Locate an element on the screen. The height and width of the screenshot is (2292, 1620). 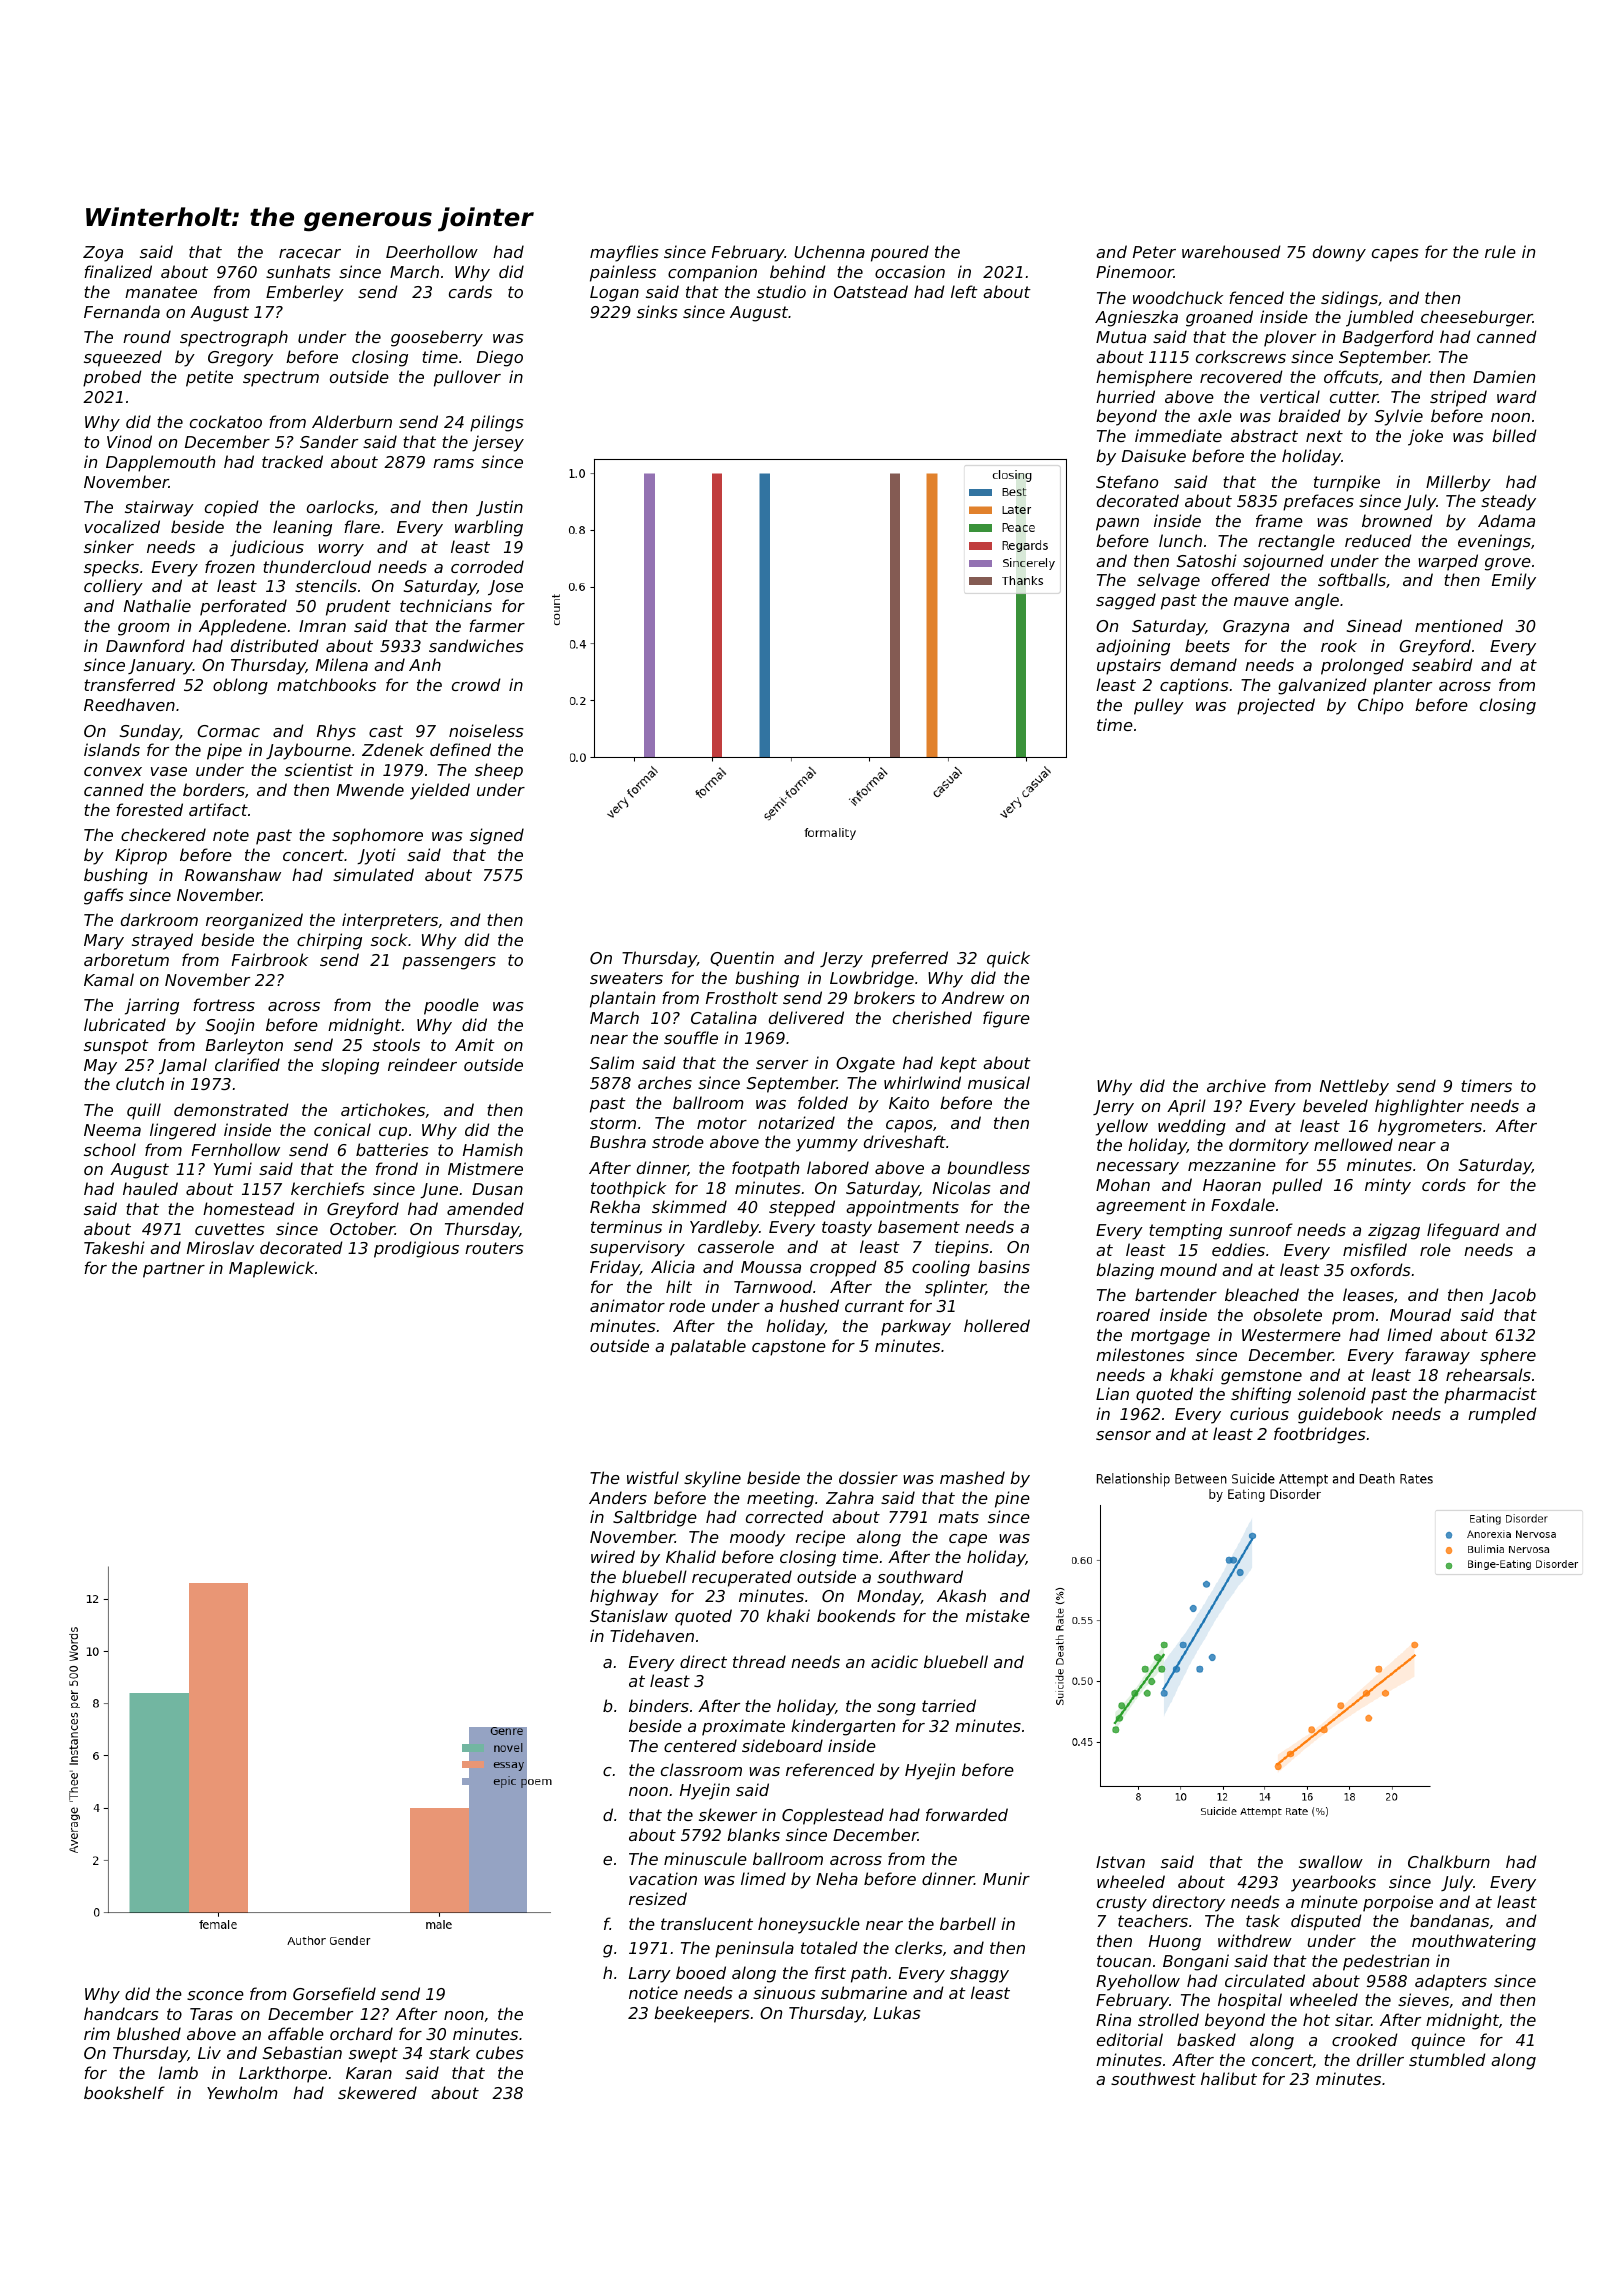
stark is located at coordinates (449, 2052).
